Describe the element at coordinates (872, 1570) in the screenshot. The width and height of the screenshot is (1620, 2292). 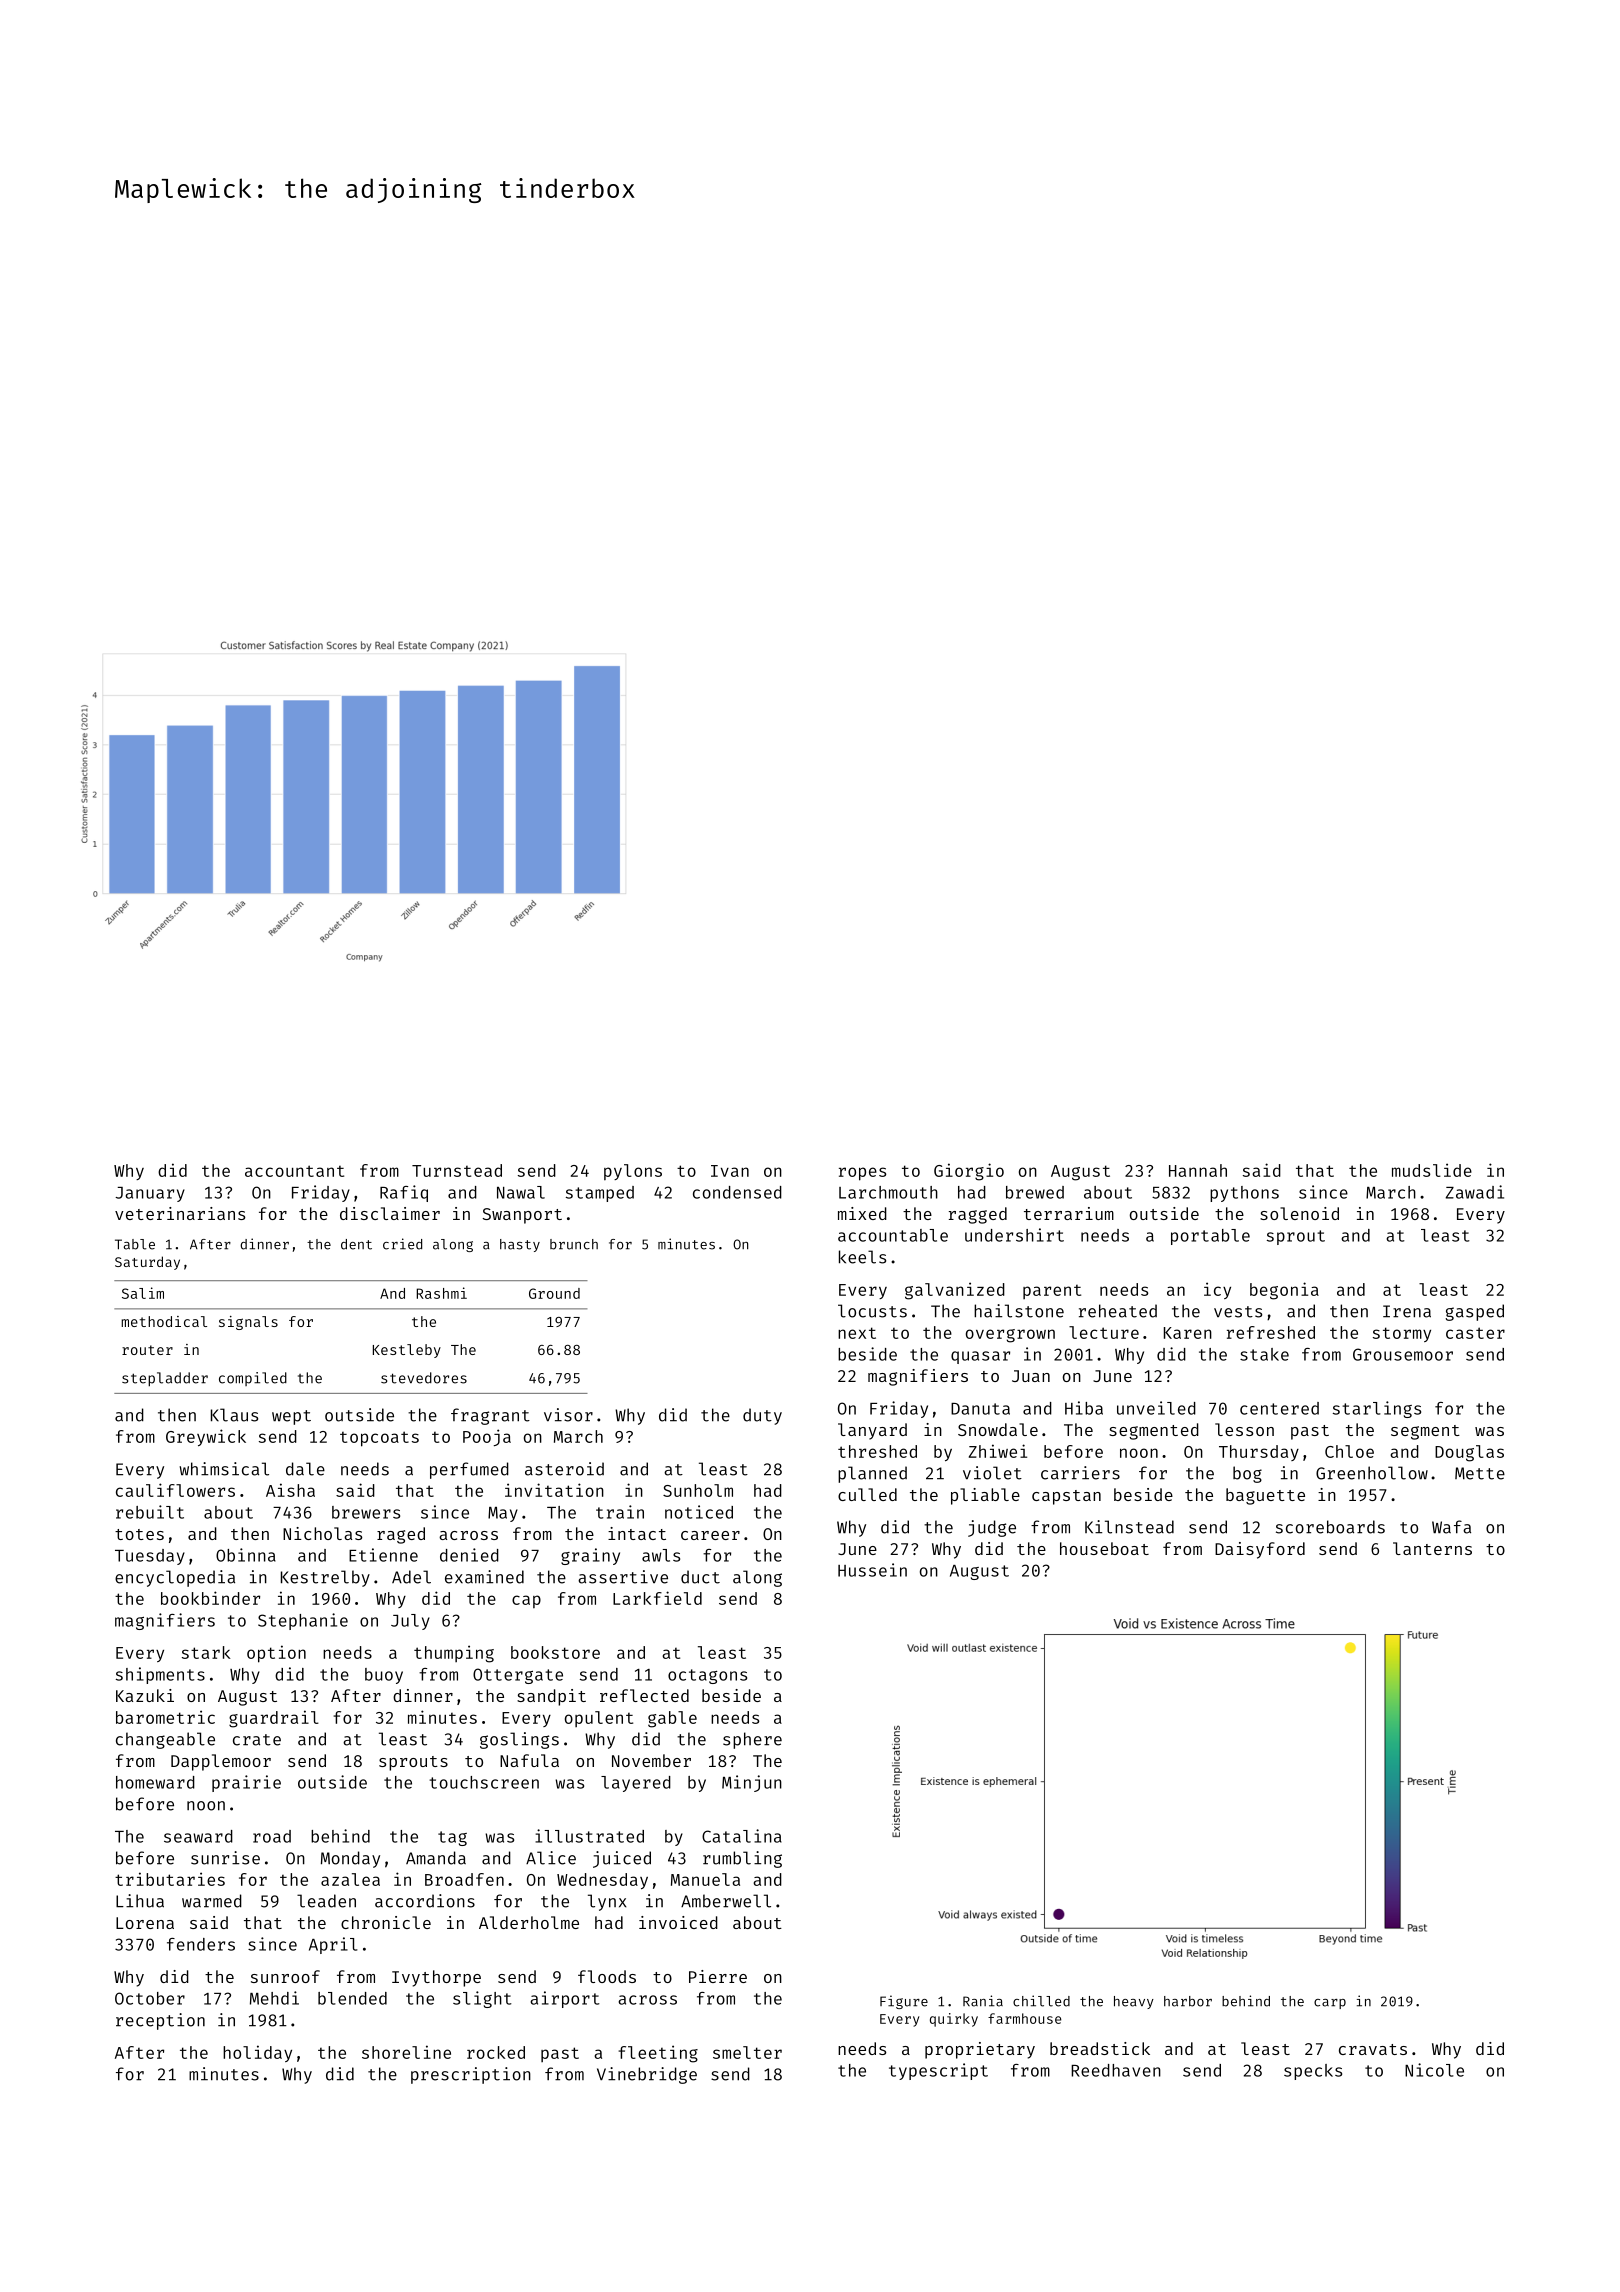
I see `Hussein` at that location.
